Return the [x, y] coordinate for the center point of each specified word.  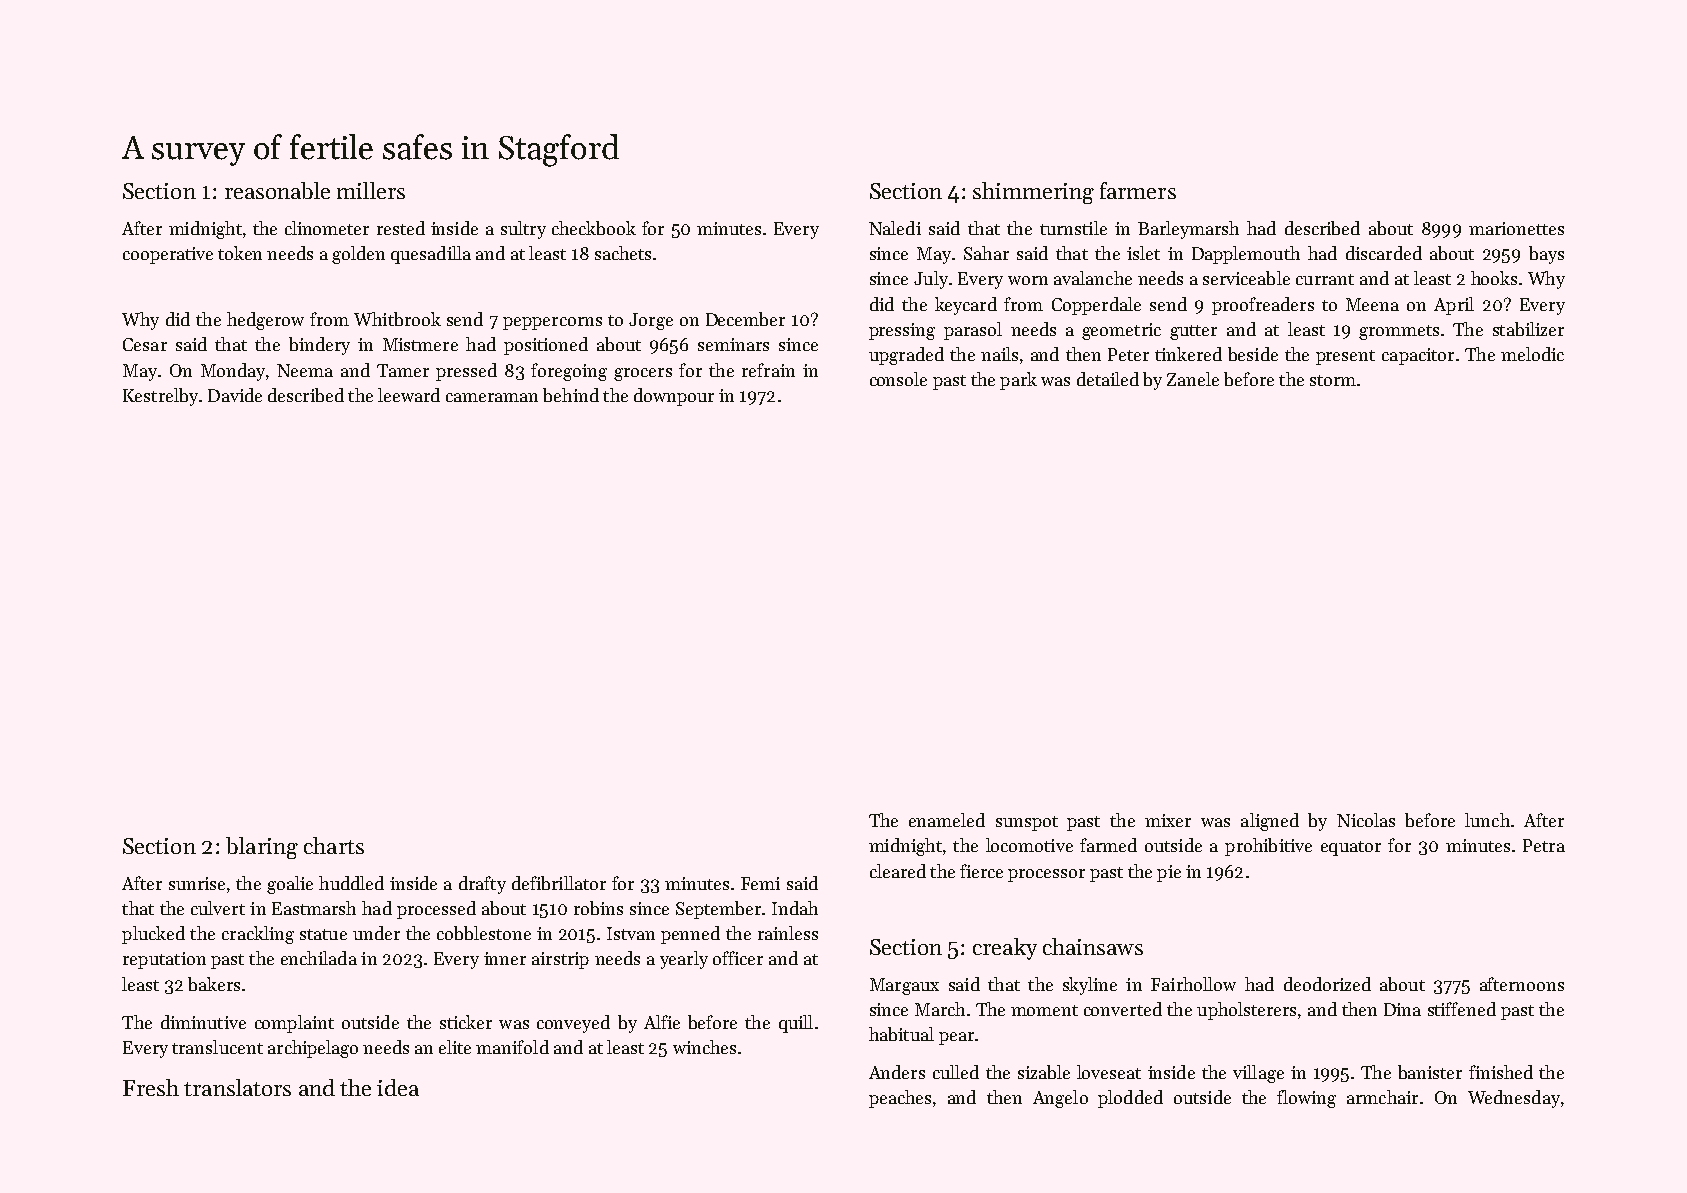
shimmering [1033, 193]
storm [1333, 380]
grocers [643, 374]
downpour [674, 397]
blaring [262, 848]
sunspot [1027, 823]
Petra [1544, 845]
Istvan [631, 933]
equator [1351, 848]
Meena [1372, 304]
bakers [214, 984]
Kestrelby [160, 397]
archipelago [313, 1049]
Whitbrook [397, 319]
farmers [1138, 190]
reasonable [277, 190]
